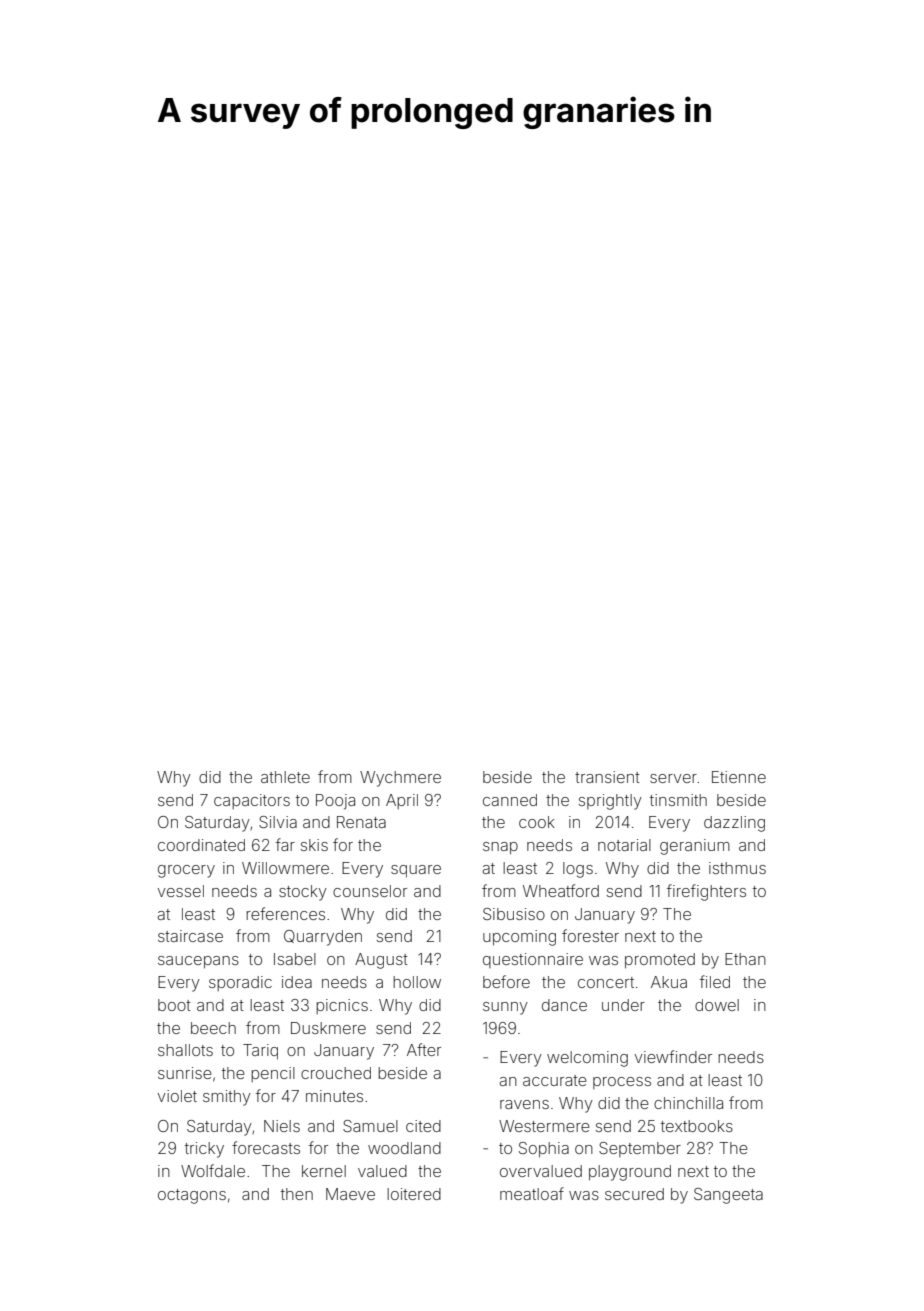 The image size is (924, 1311). I want to click on shallots, so click(185, 1050).
